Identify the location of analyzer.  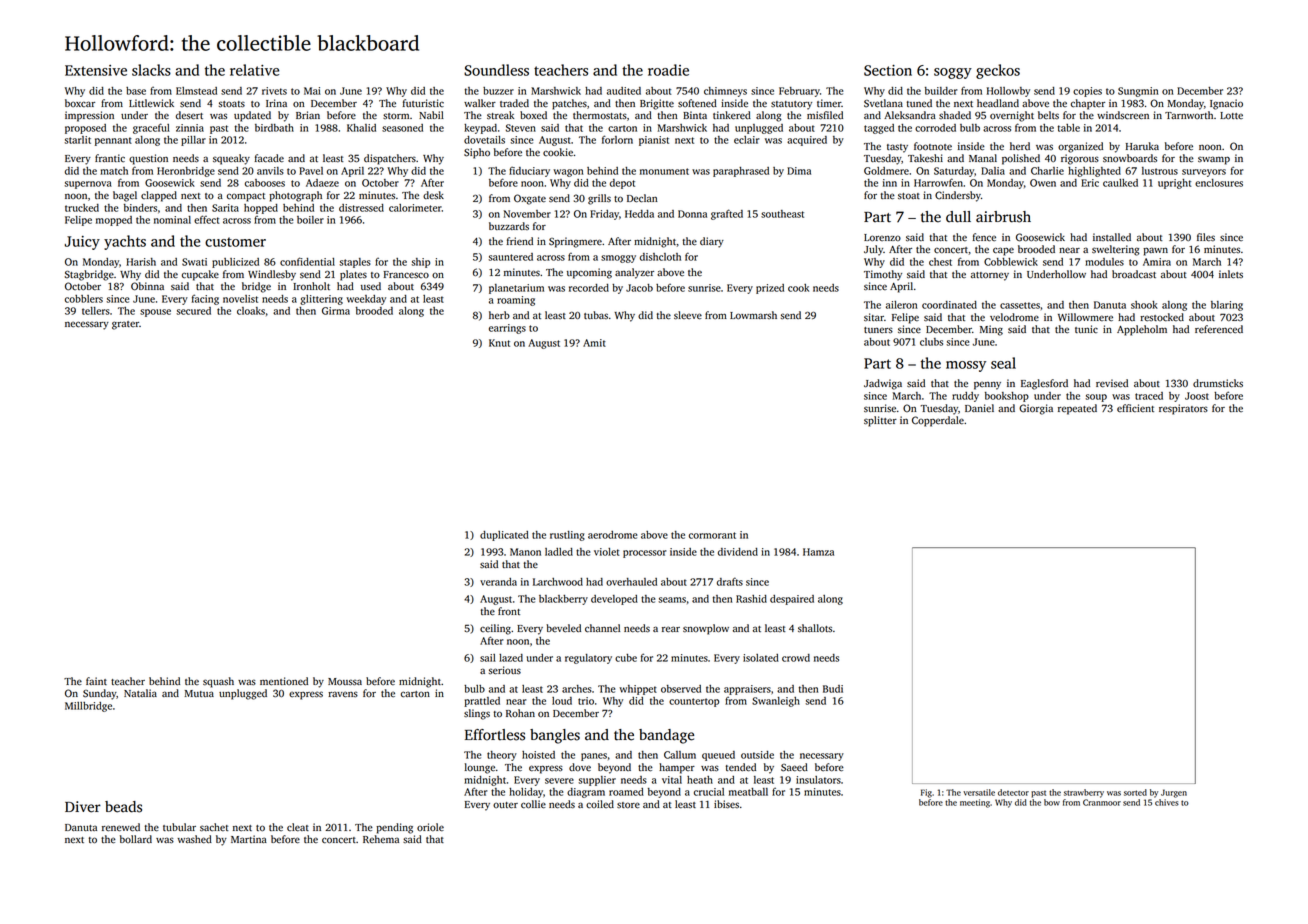
(634, 273).
